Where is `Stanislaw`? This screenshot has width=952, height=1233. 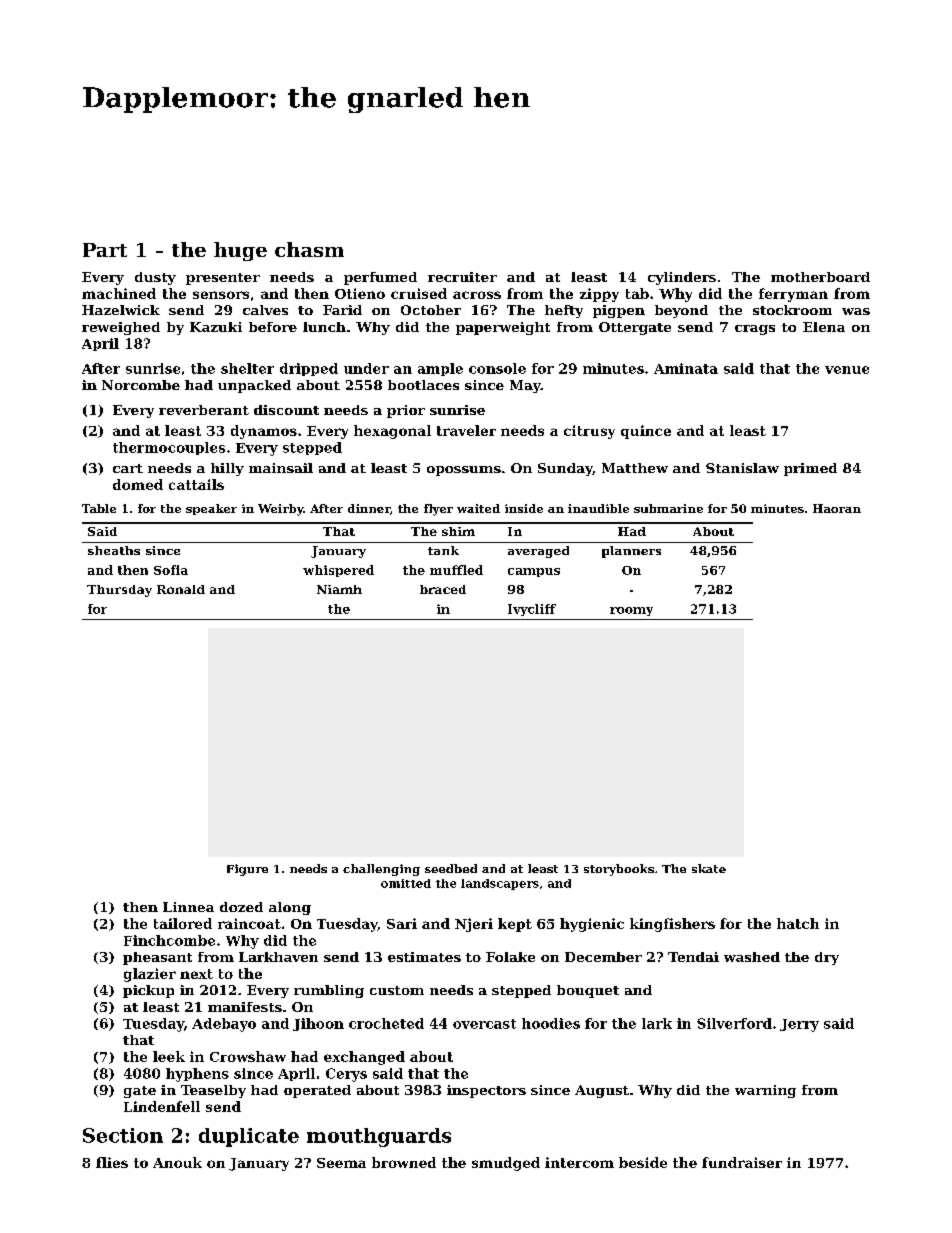 Stanislaw is located at coordinates (742, 468).
